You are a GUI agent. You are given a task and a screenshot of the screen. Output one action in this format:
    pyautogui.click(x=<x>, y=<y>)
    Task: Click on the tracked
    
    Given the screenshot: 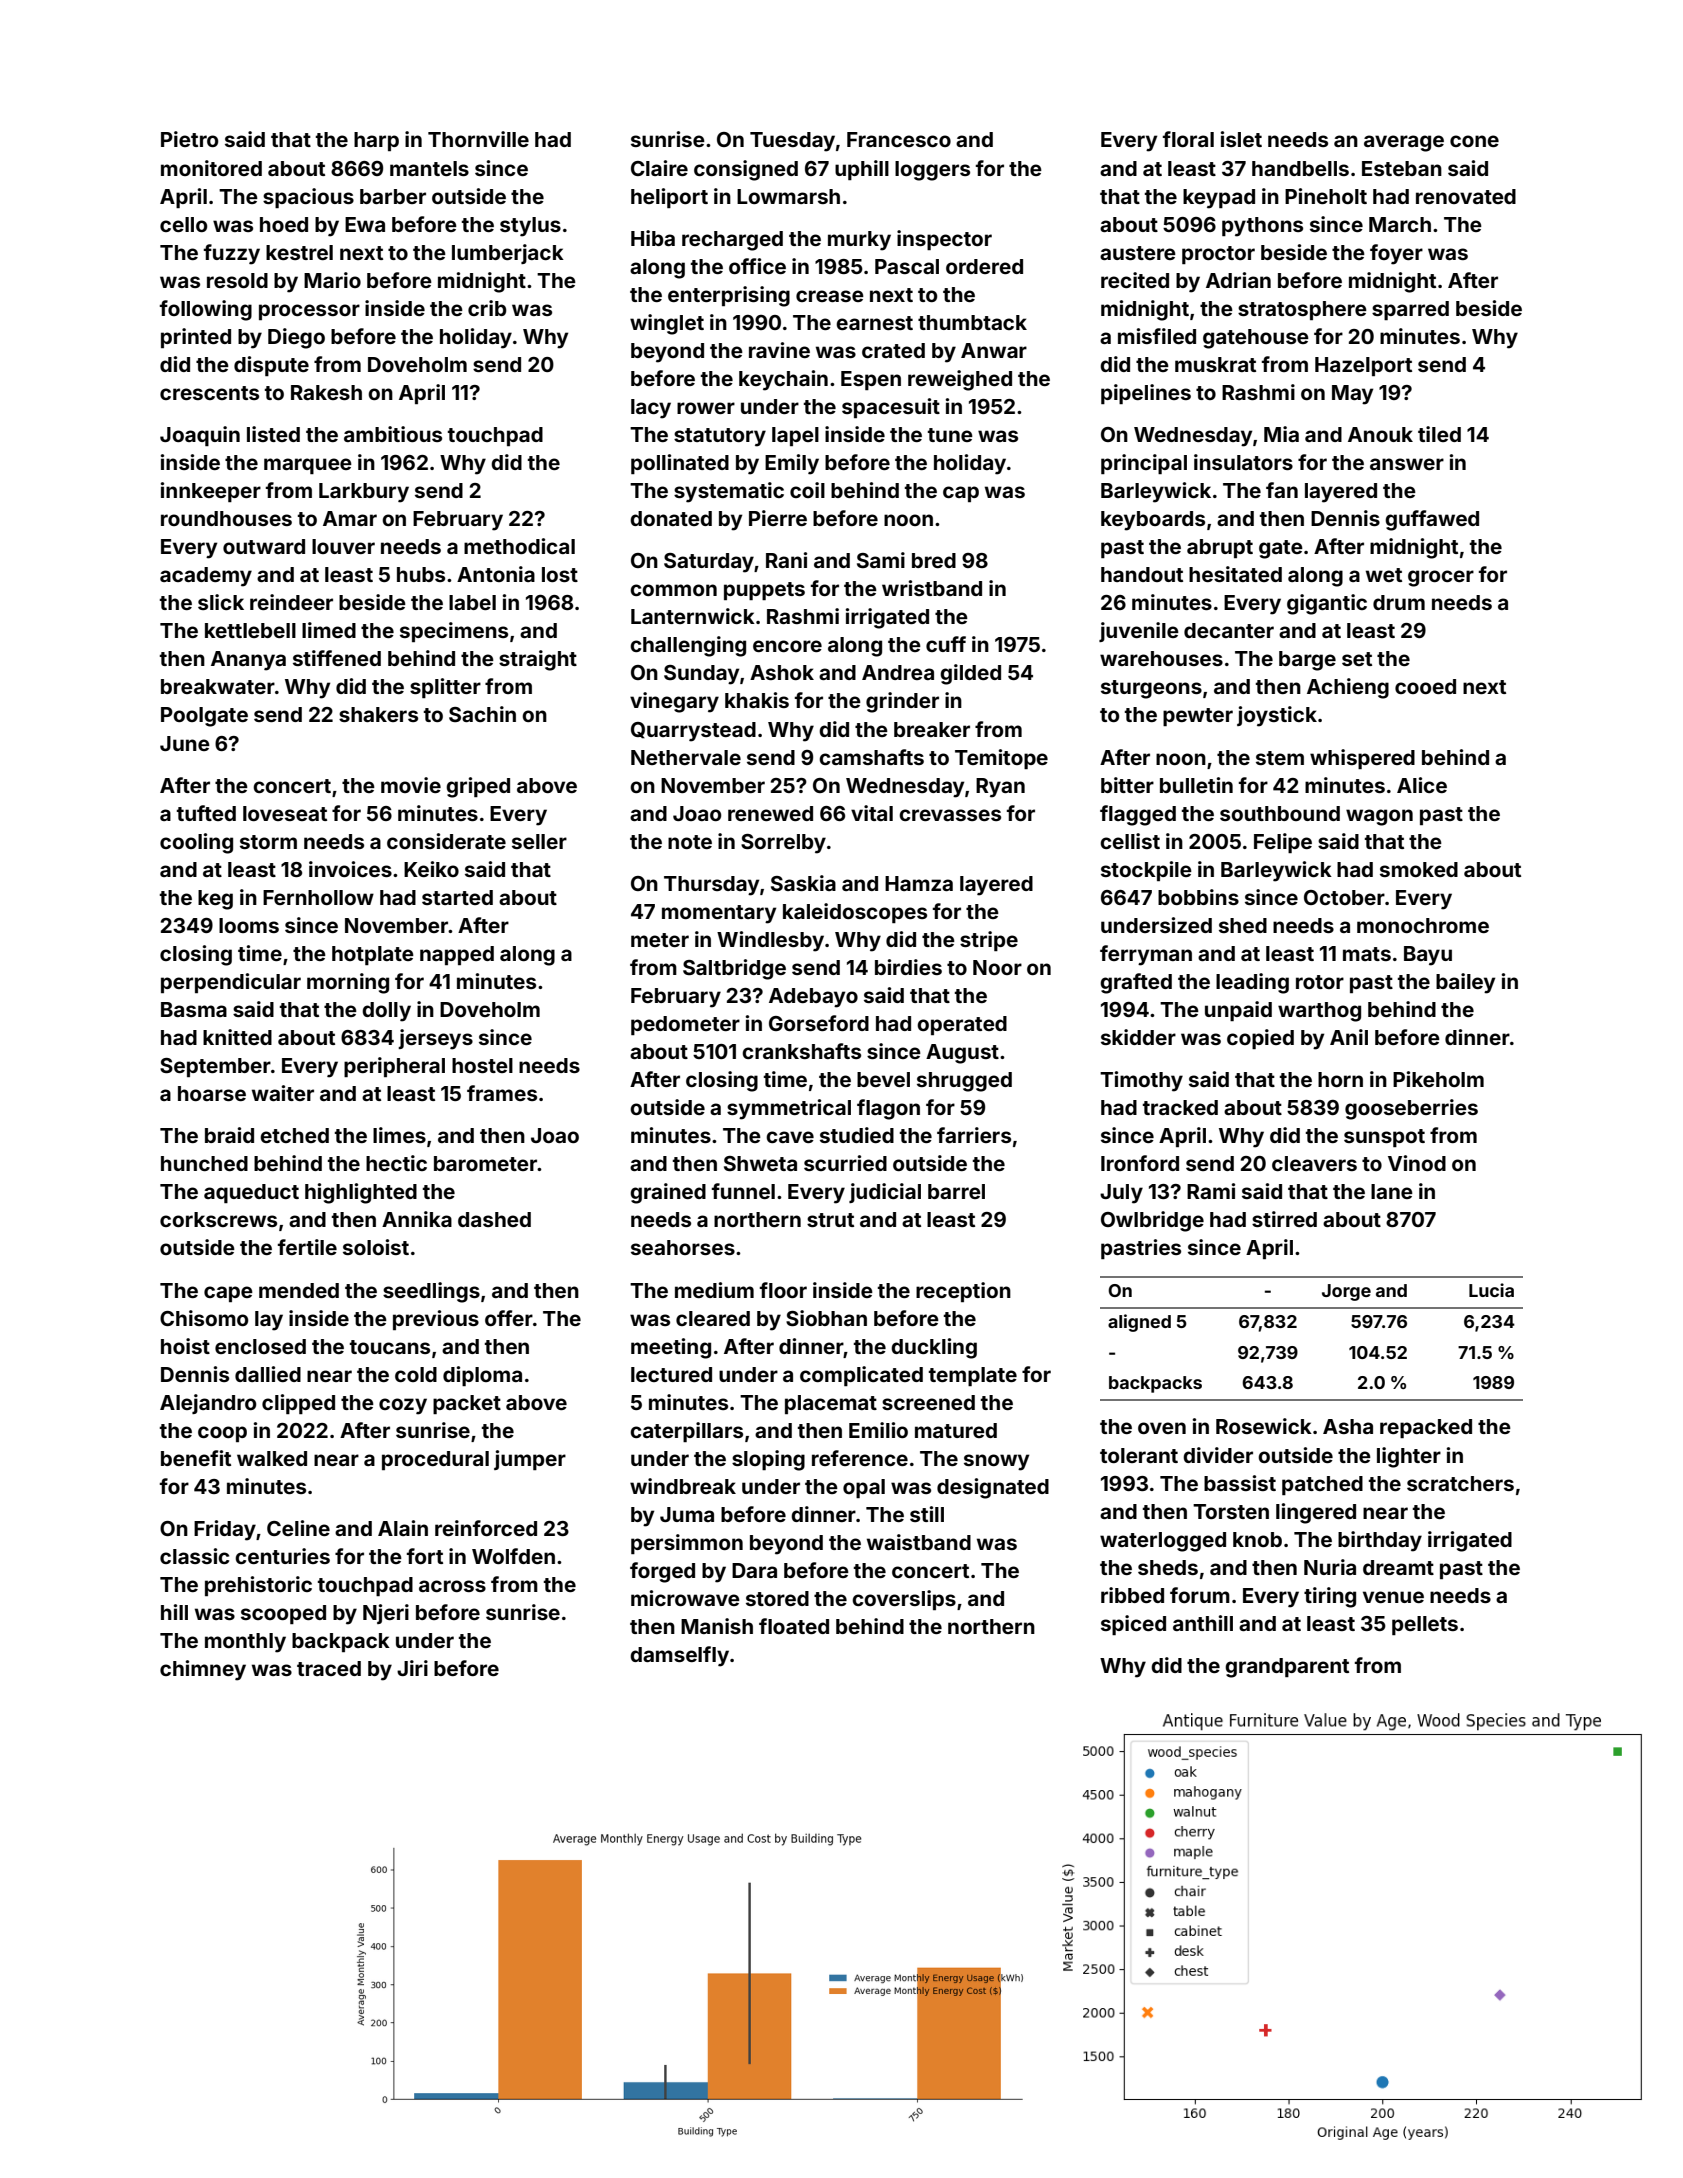 What is the action you would take?
    pyautogui.click(x=1180, y=1107)
